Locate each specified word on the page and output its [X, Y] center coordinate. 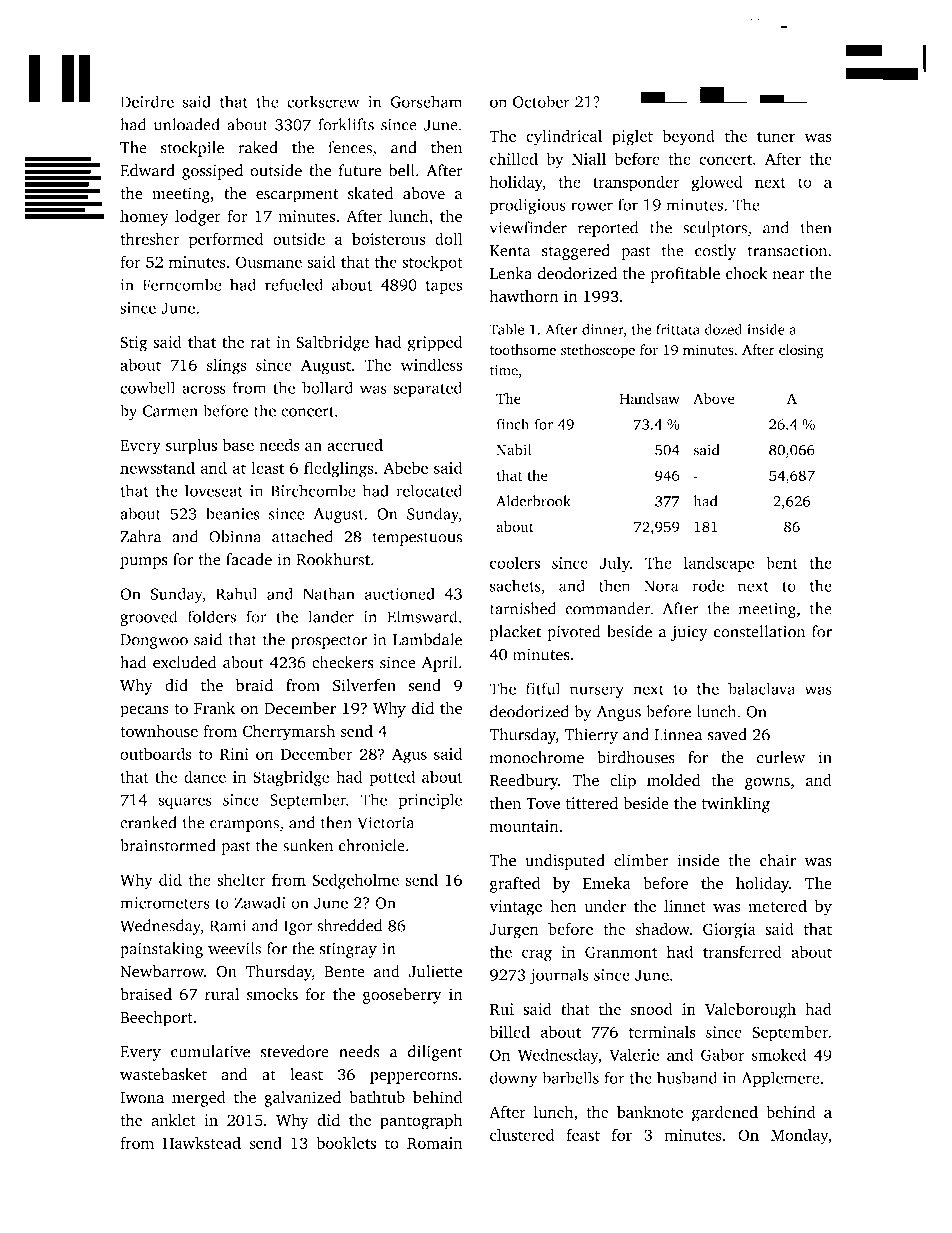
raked [258, 147]
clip [623, 782]
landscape [719, 564]
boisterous [389, 239]
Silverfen [364, 685]
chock [746, 273]
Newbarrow [162, 971]
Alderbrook [533, 501]
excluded [184, 662]
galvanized [302, 1099]
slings [227, 366]
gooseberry [402, 996]
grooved [149, 618]
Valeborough [750, 1010]
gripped [435, 344]
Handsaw [649, 398]
